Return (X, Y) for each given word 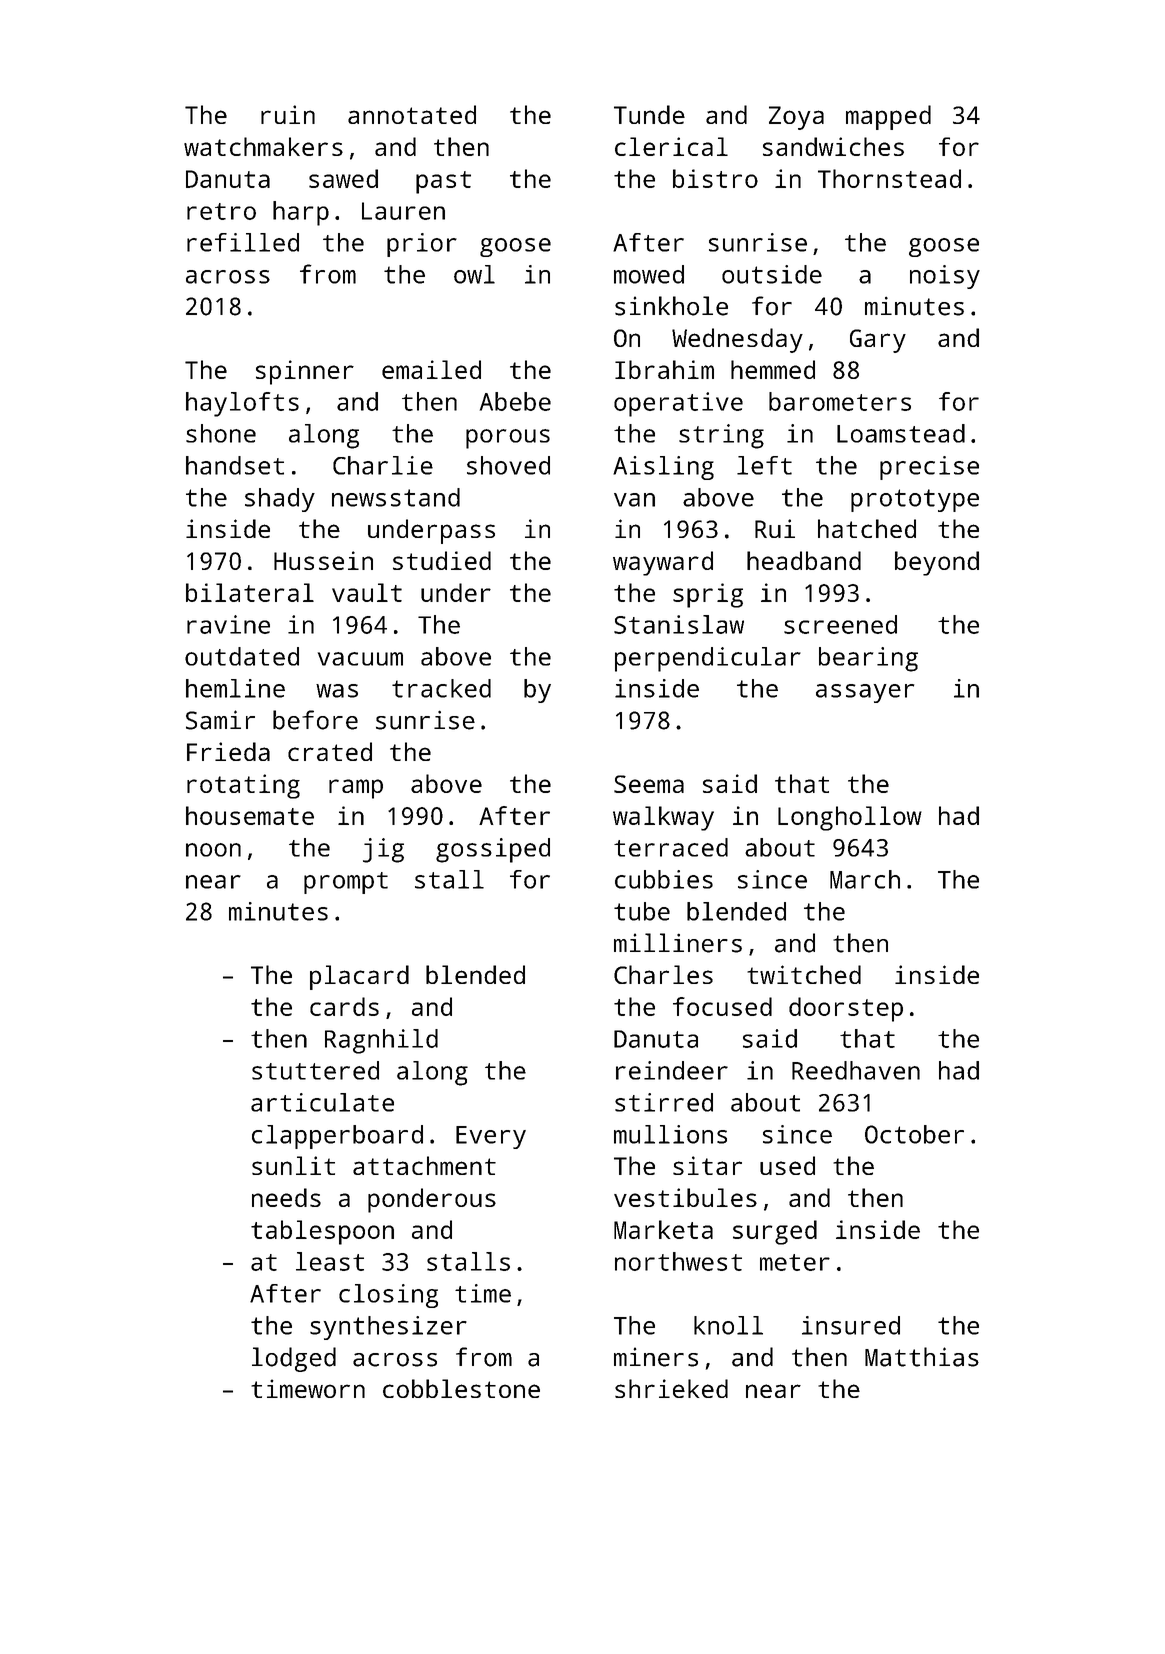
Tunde (649, 114)
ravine (228, 624)
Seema (649, 784)
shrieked (671, 1388)
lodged (294, 1359)
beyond (937, 563)
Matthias (922, 1357)
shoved (508, 465)
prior (422, 245)
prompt (346, 883)
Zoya (796, 118)
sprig (708, 595)
